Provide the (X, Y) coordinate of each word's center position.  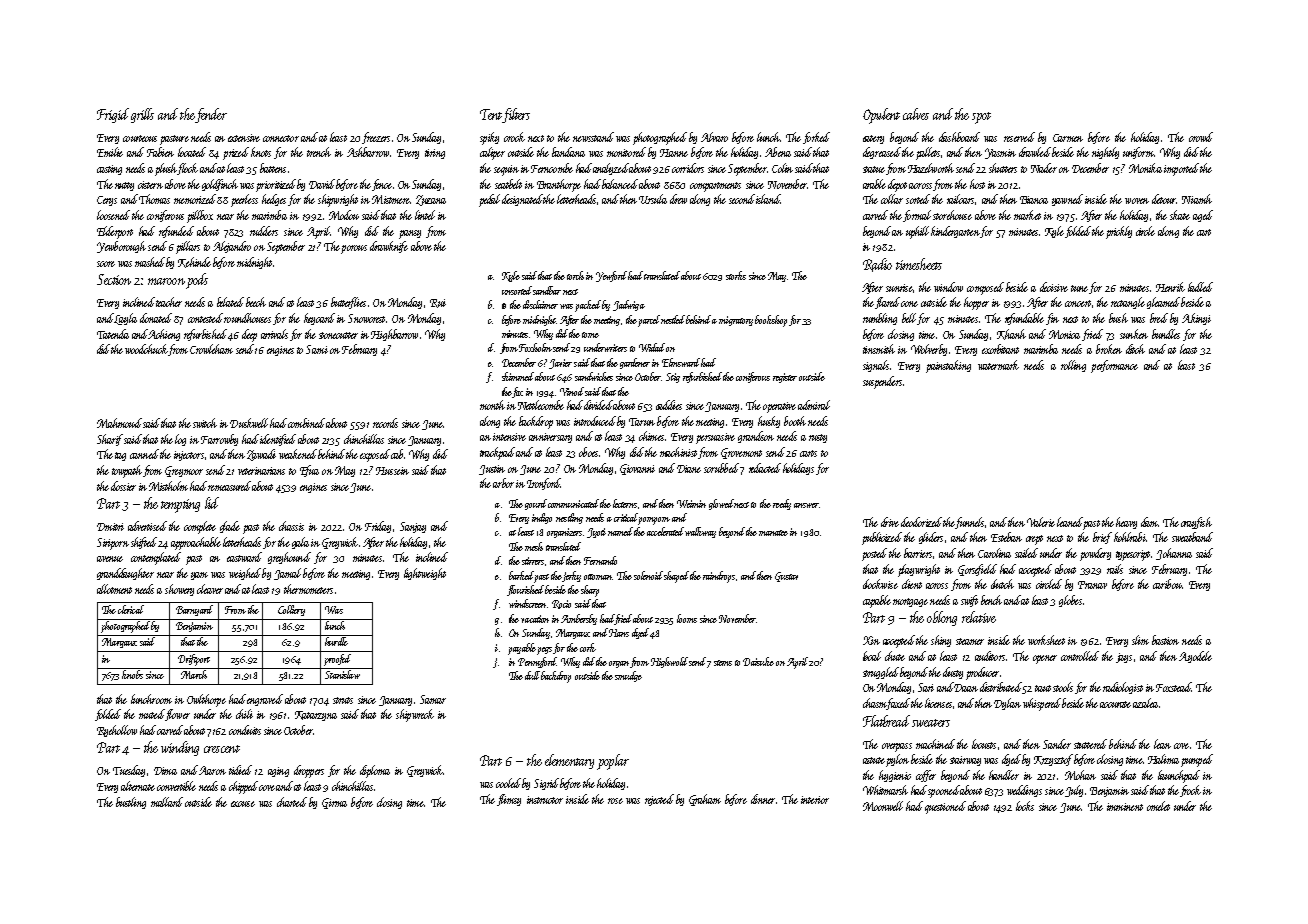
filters (516, 115)
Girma (334, 803)
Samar (433, 699)
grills (142, 115)
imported (1181, 169)
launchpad (1179, 776)
